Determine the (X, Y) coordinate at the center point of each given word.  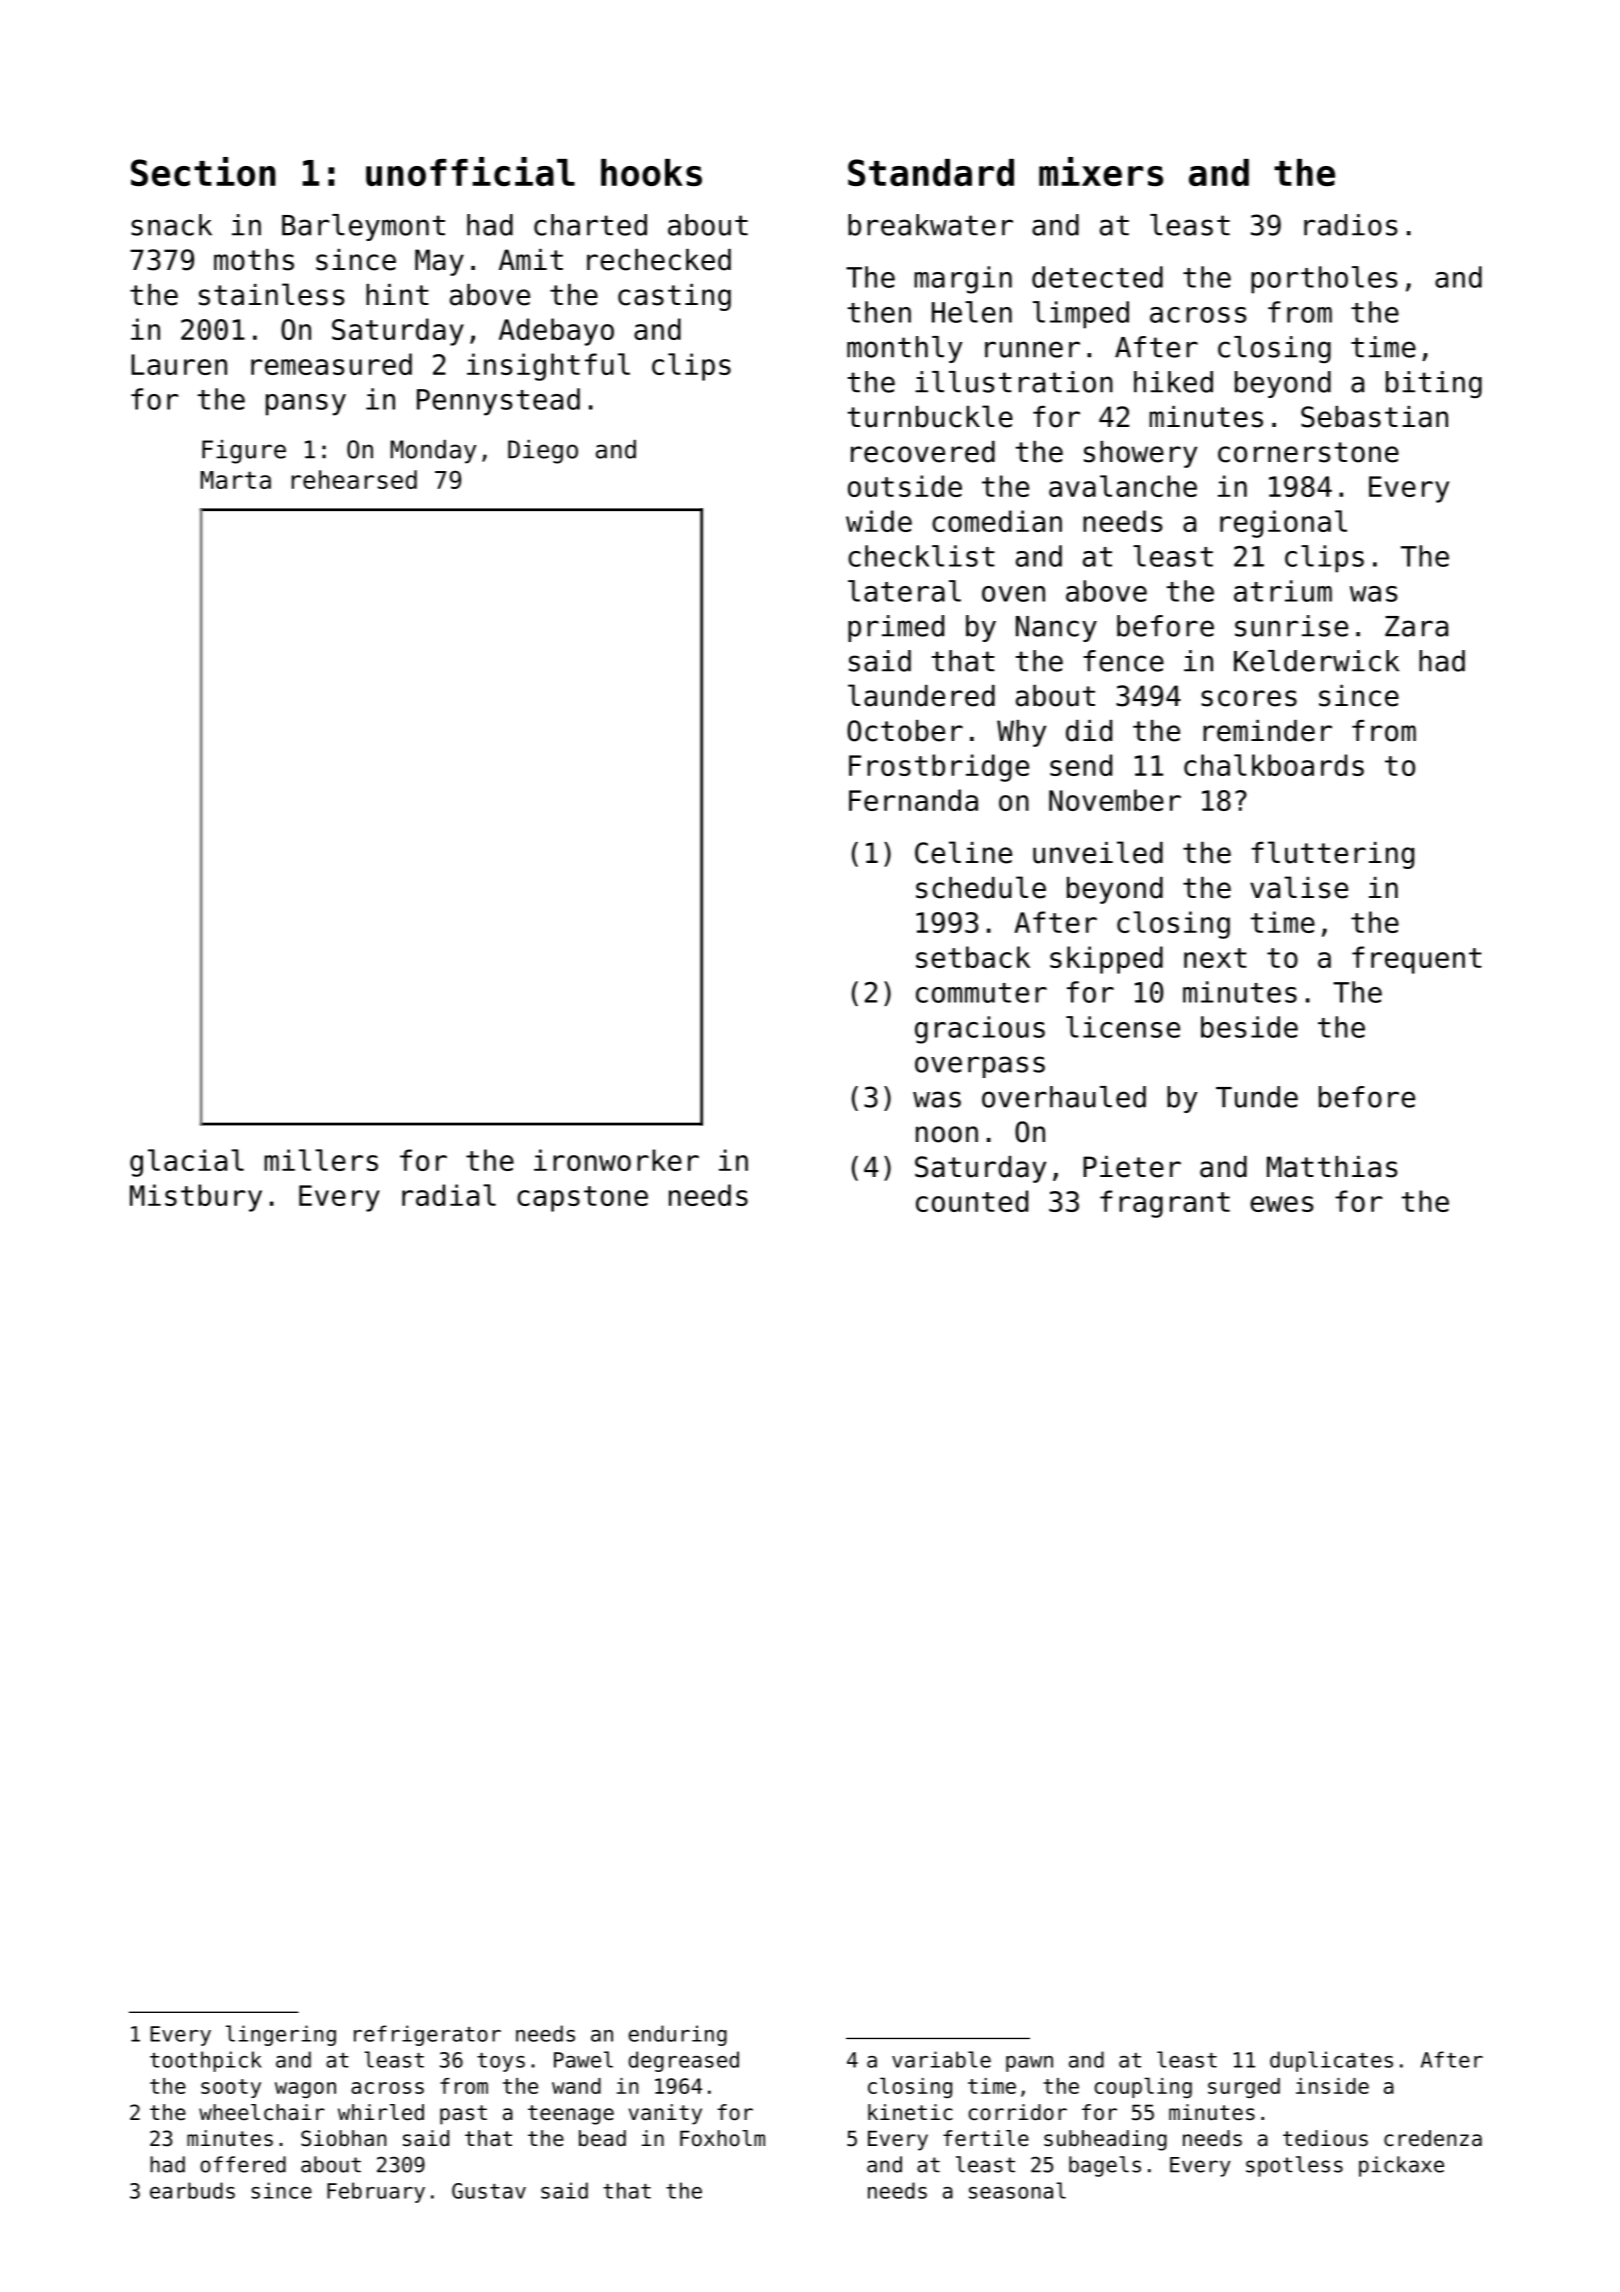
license (1123, 1027)
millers (321, 1160)
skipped (1106, 960)
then (879, 312)
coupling (1143, 2087)
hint (397, 294)
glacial (187, 1163)
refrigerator (427, 2035)
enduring (678, 2035)
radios (1350, 225)
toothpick (206, 2061)
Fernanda (913, 800)
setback (973, 957)
